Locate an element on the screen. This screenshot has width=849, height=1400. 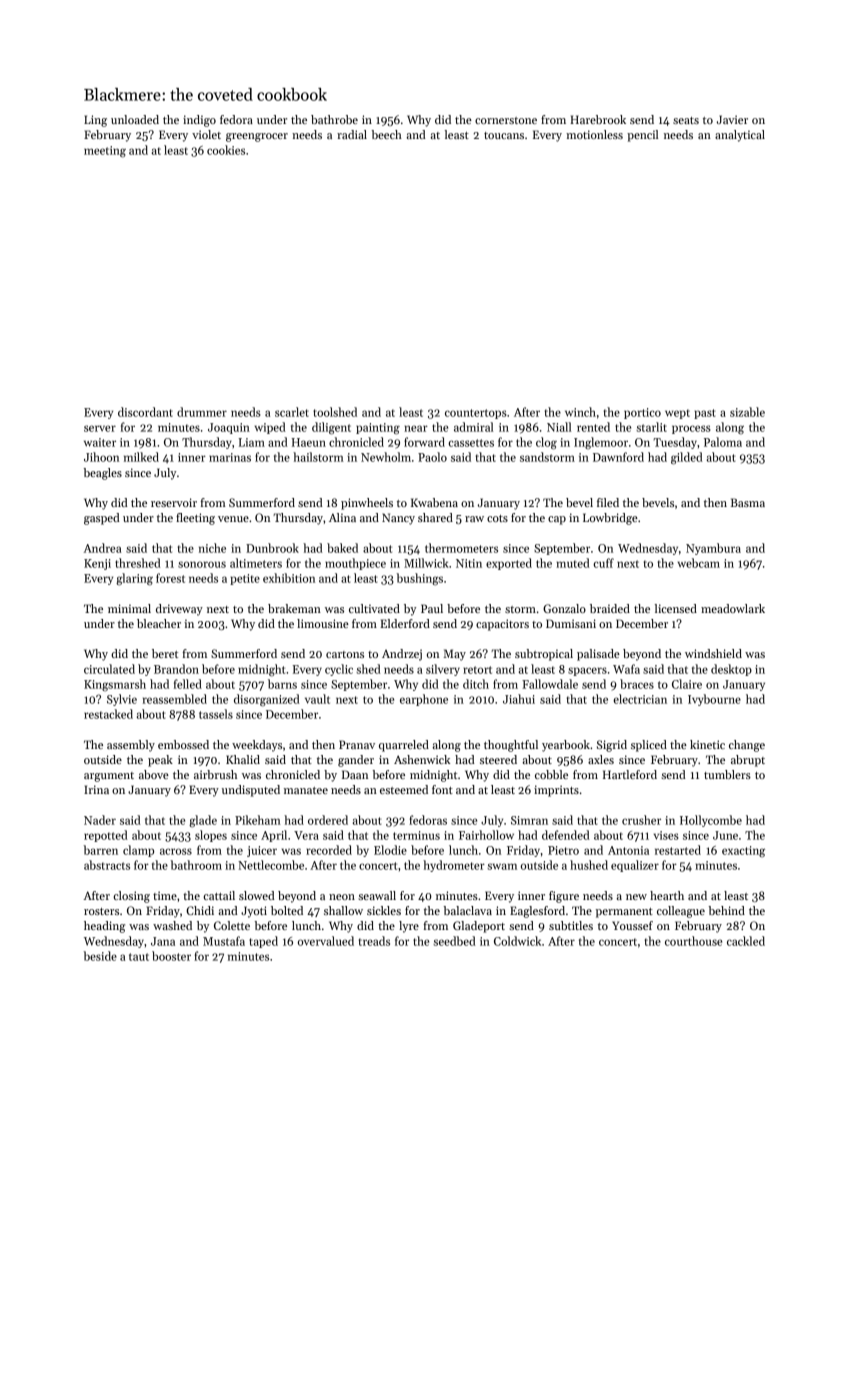
abstracts is located at coordinates (107, 865).
